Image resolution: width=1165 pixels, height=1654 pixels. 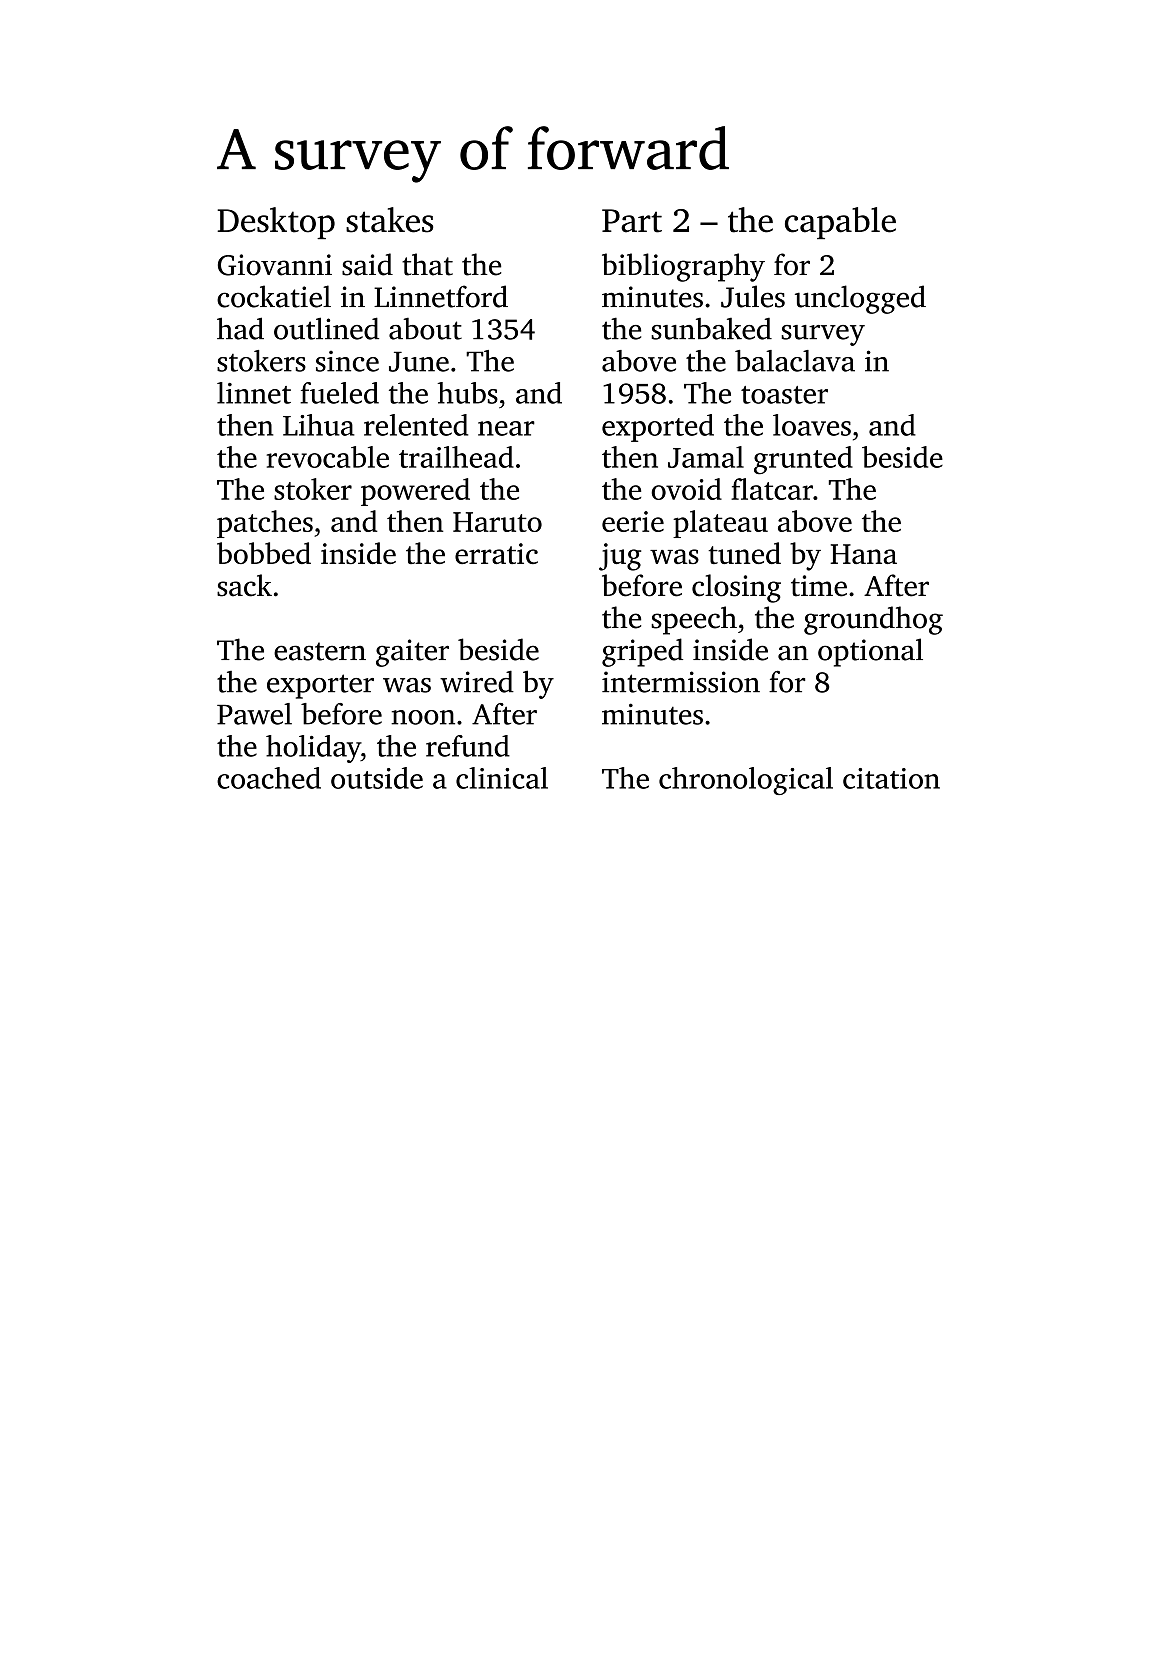 I want to click on exported, so click(x=658, y=428).
